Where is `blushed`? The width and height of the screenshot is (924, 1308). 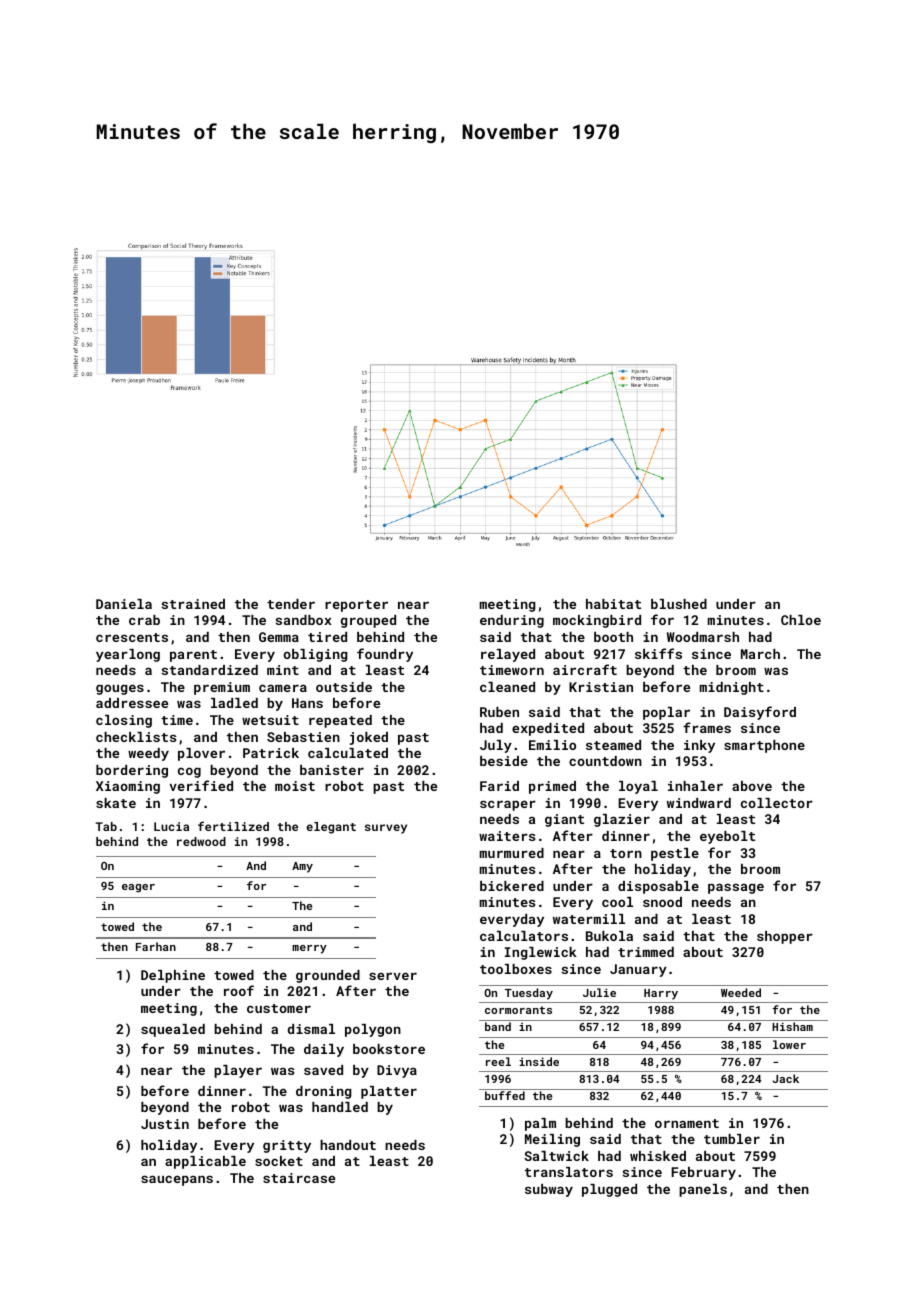
blushed is located at coordinates (679, 604).
